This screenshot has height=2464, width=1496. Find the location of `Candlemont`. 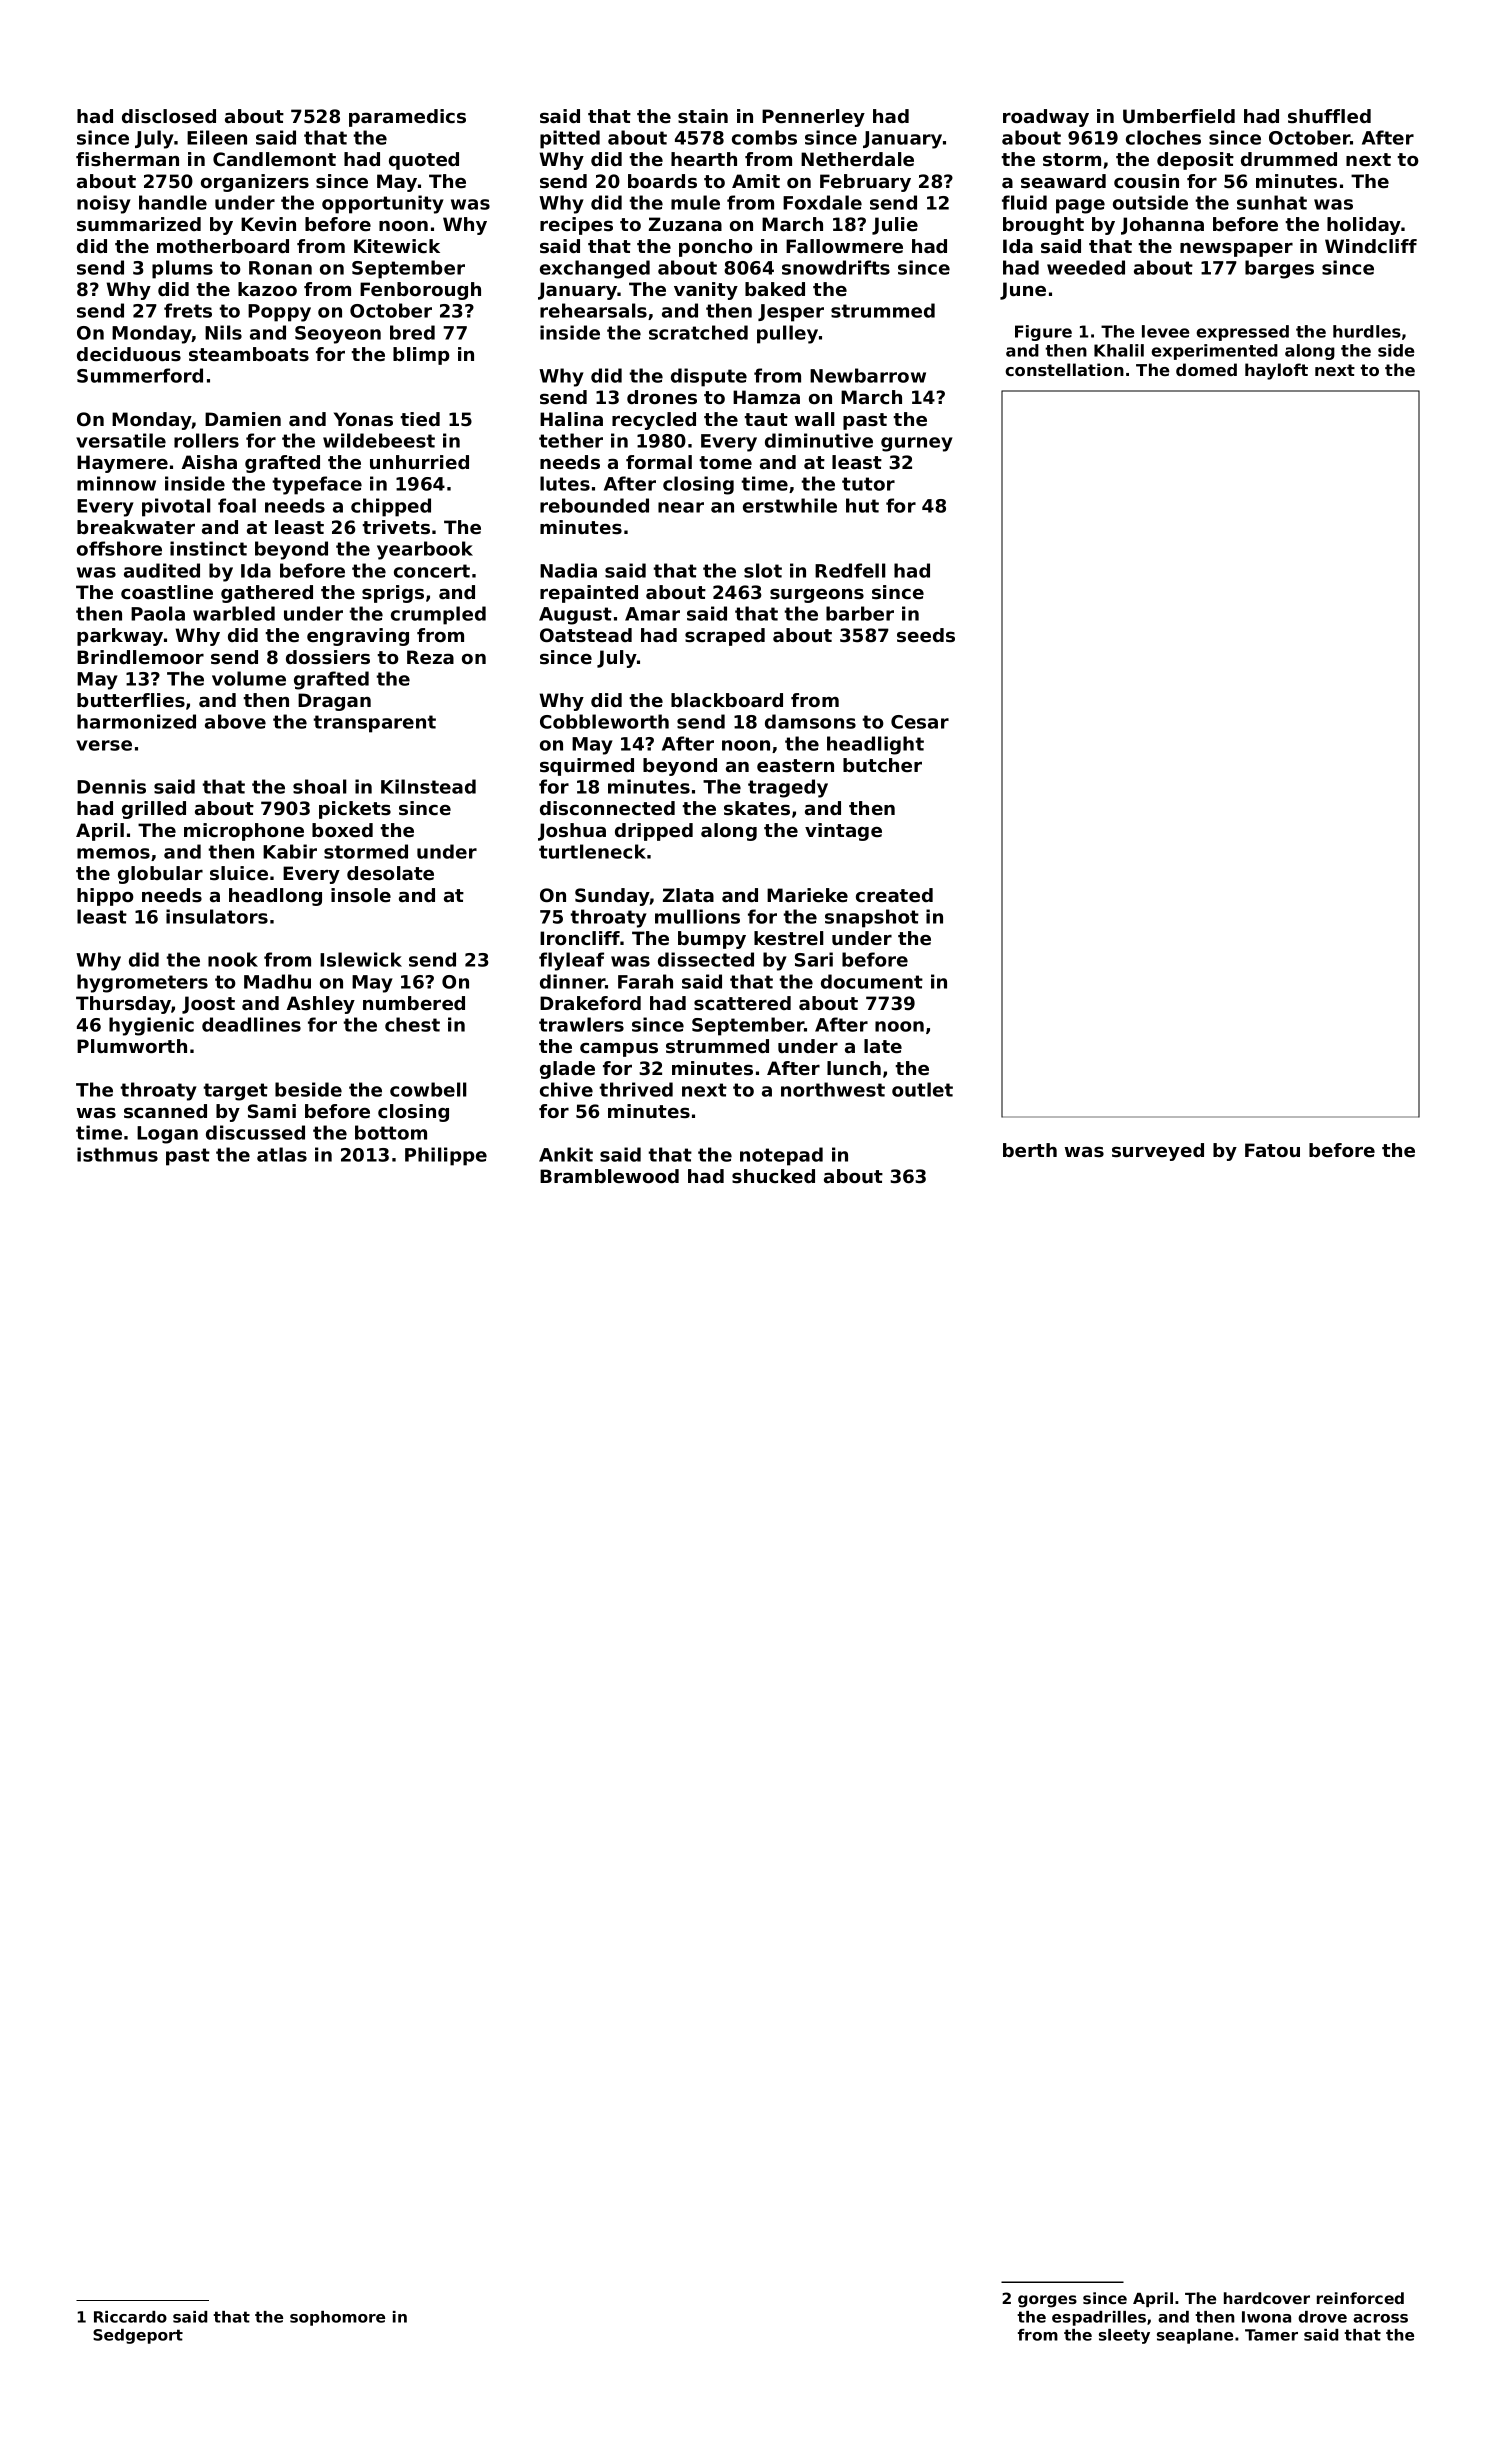

Candlemont is located at coordinates (274, 159).
